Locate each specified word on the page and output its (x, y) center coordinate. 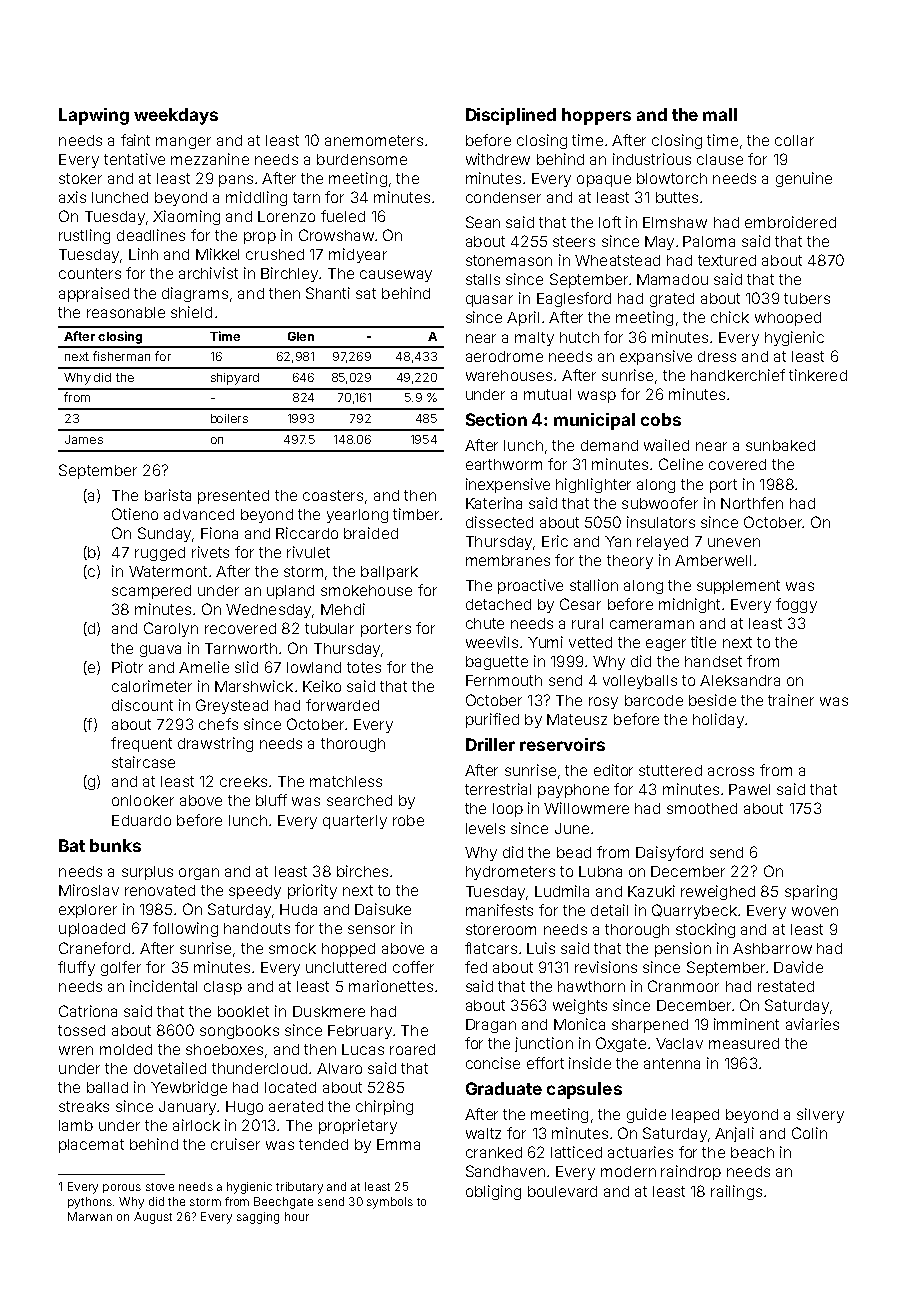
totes (364, 667)
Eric (555, 541)
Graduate (504, 1088)
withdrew (498, 159)
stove (160, 1187)
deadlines (151, 235)
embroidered (790, 222)
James (84, 439)
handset (713, 661)
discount (142, 705)
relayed (662, 543)
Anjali (734, 1134)
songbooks (239, 1032)
